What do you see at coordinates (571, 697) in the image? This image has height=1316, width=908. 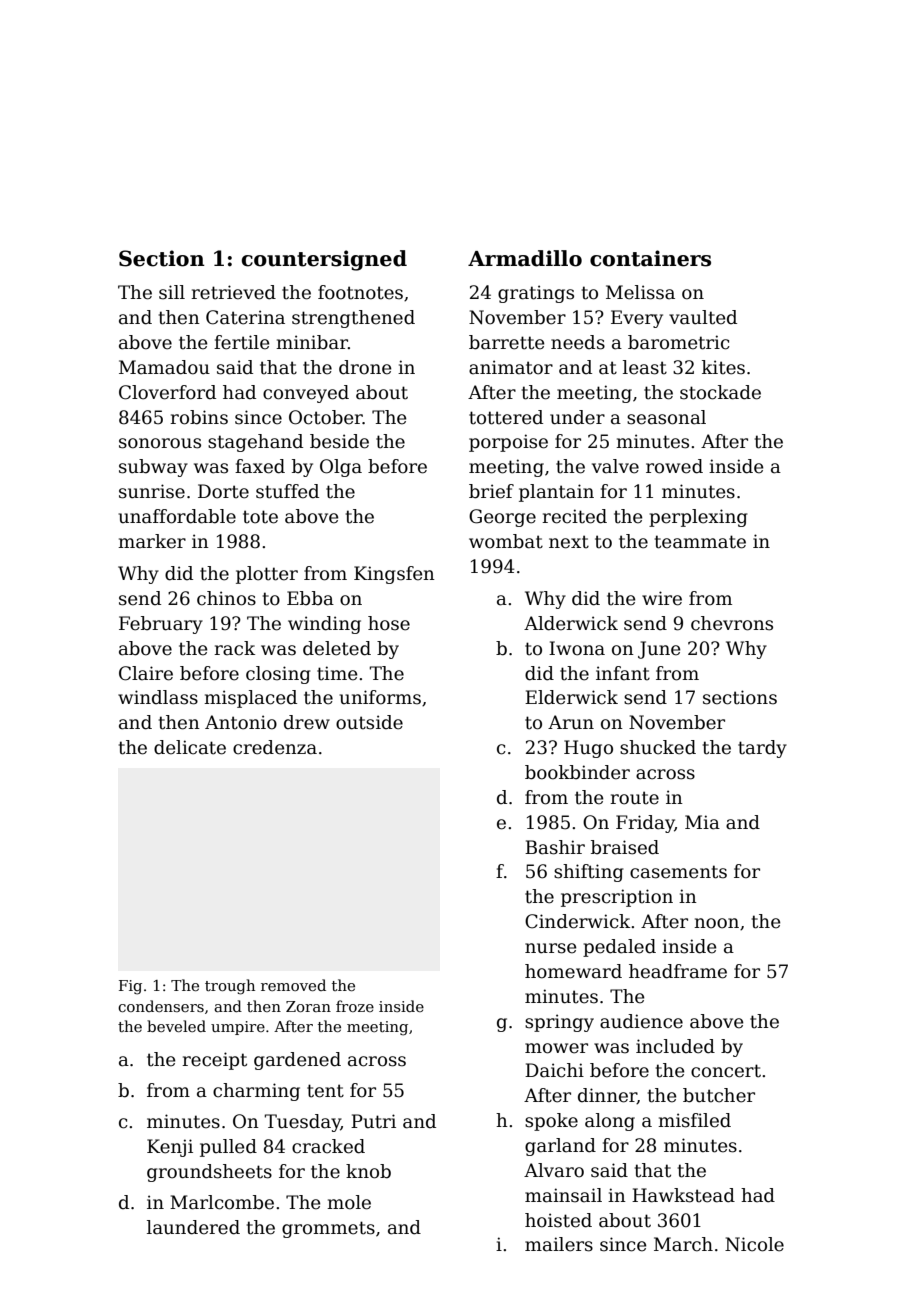 I see `Elderwick` at bounding box center [571, 697].
